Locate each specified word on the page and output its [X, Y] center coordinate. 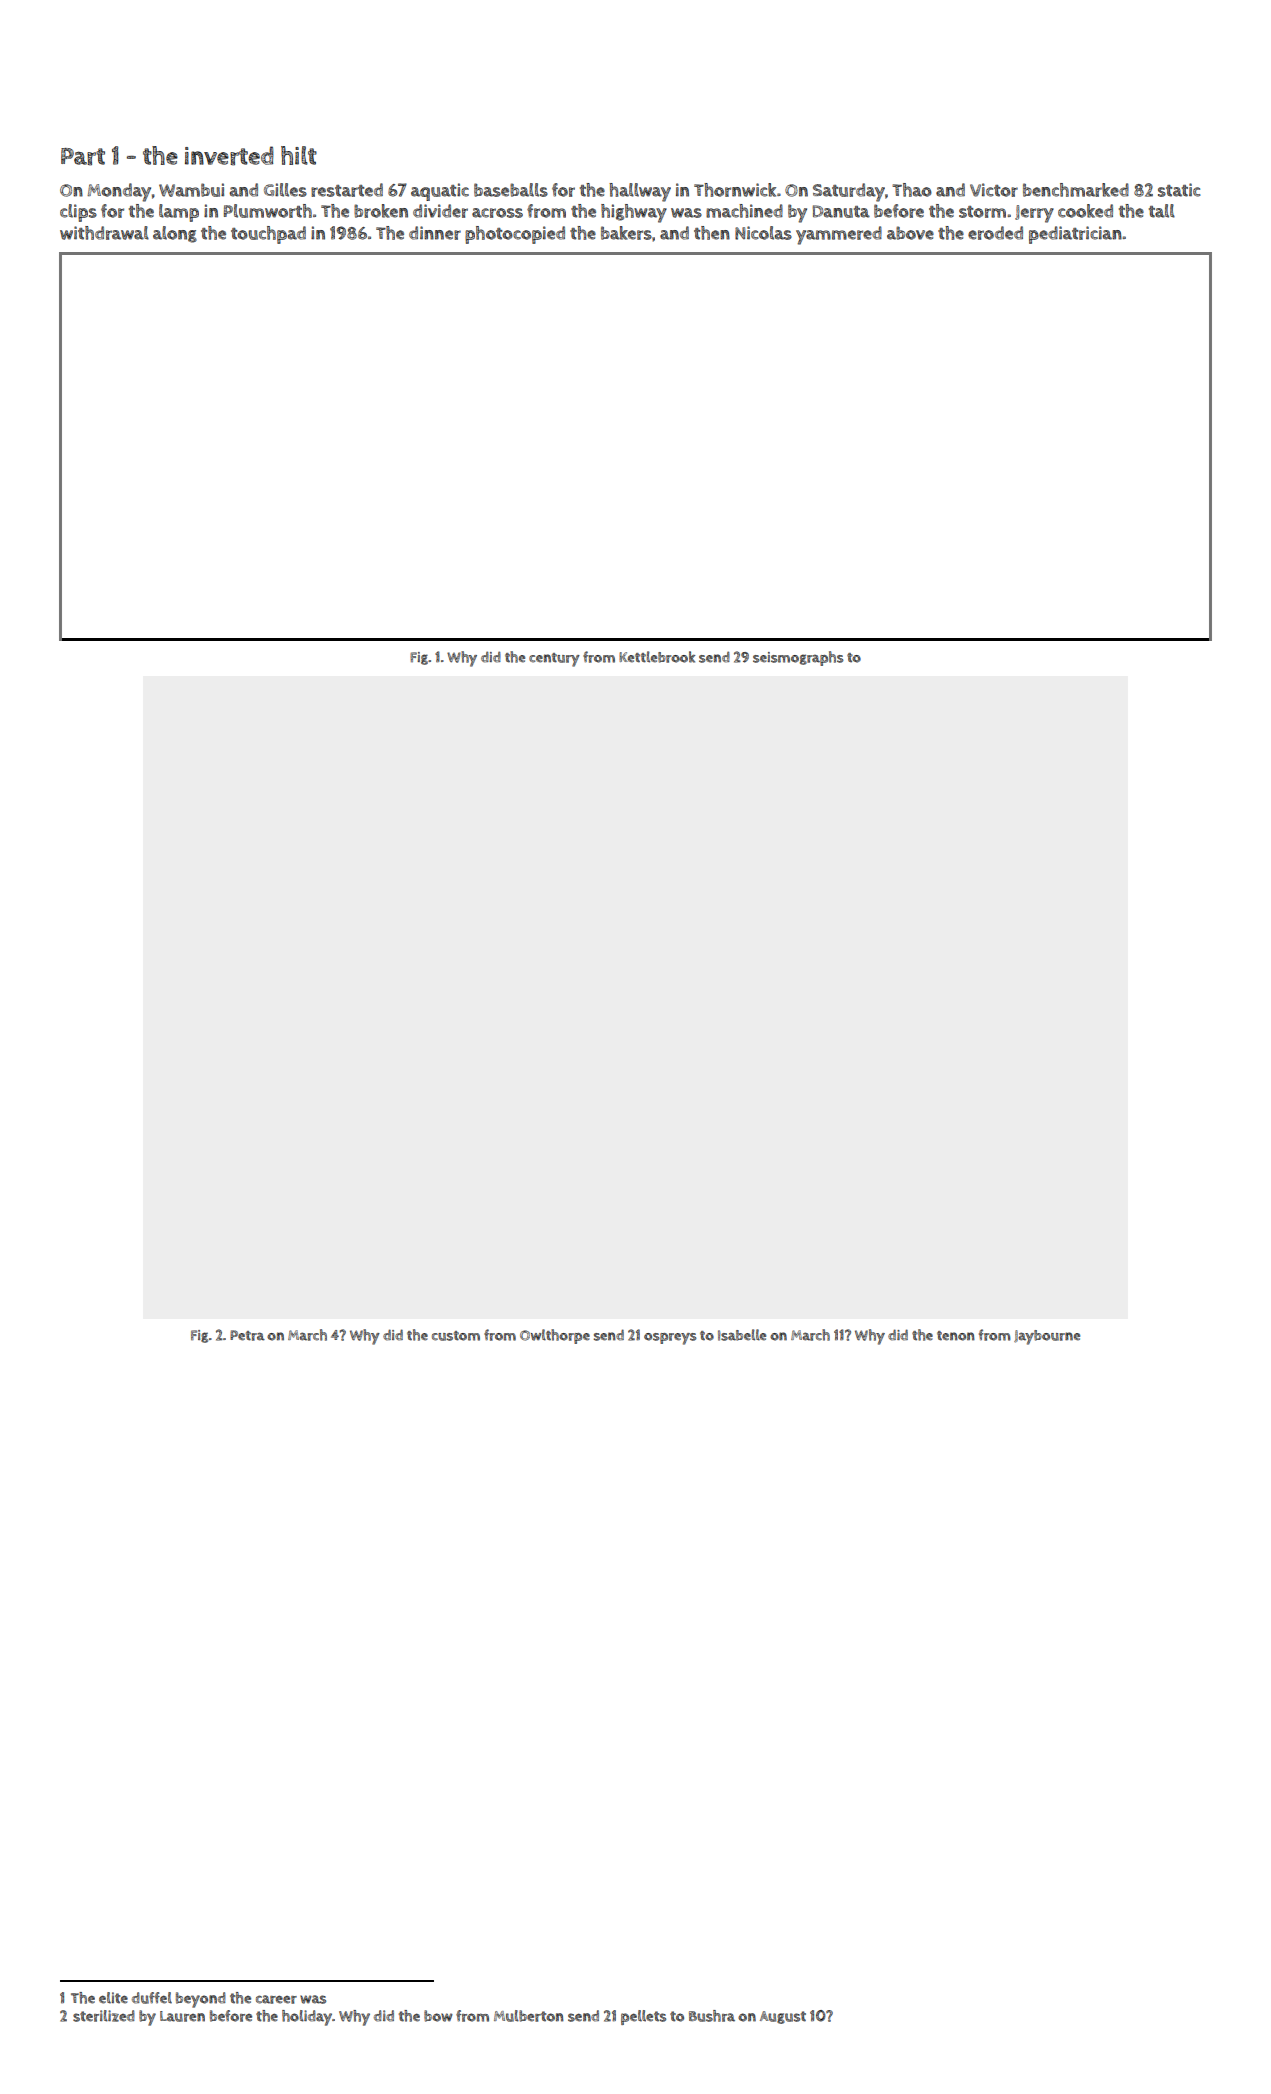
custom [456, 1336]
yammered [839, 235]
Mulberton [529, 2016]
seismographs [798, 658]
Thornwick [735, 190]
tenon [956, 1336]
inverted [229, 156]
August [783, 2017]
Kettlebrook [657, 657]
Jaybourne [1047, 1337]
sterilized [104, 2016]
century [554, 660]
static [1179, 190]
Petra [247, 1335]
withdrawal [104, 233]
